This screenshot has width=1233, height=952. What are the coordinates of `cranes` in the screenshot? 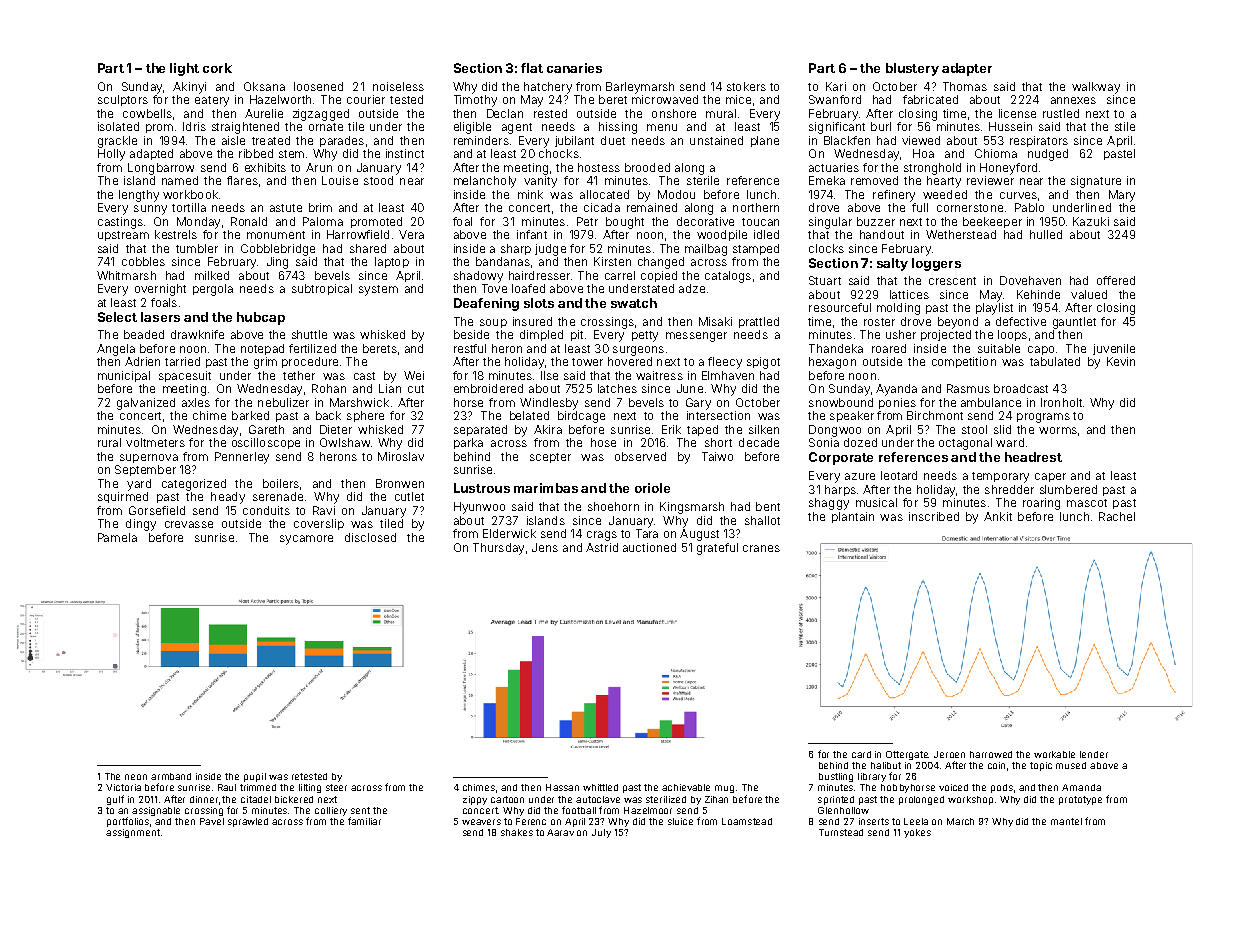 It's located at (761, 548).
